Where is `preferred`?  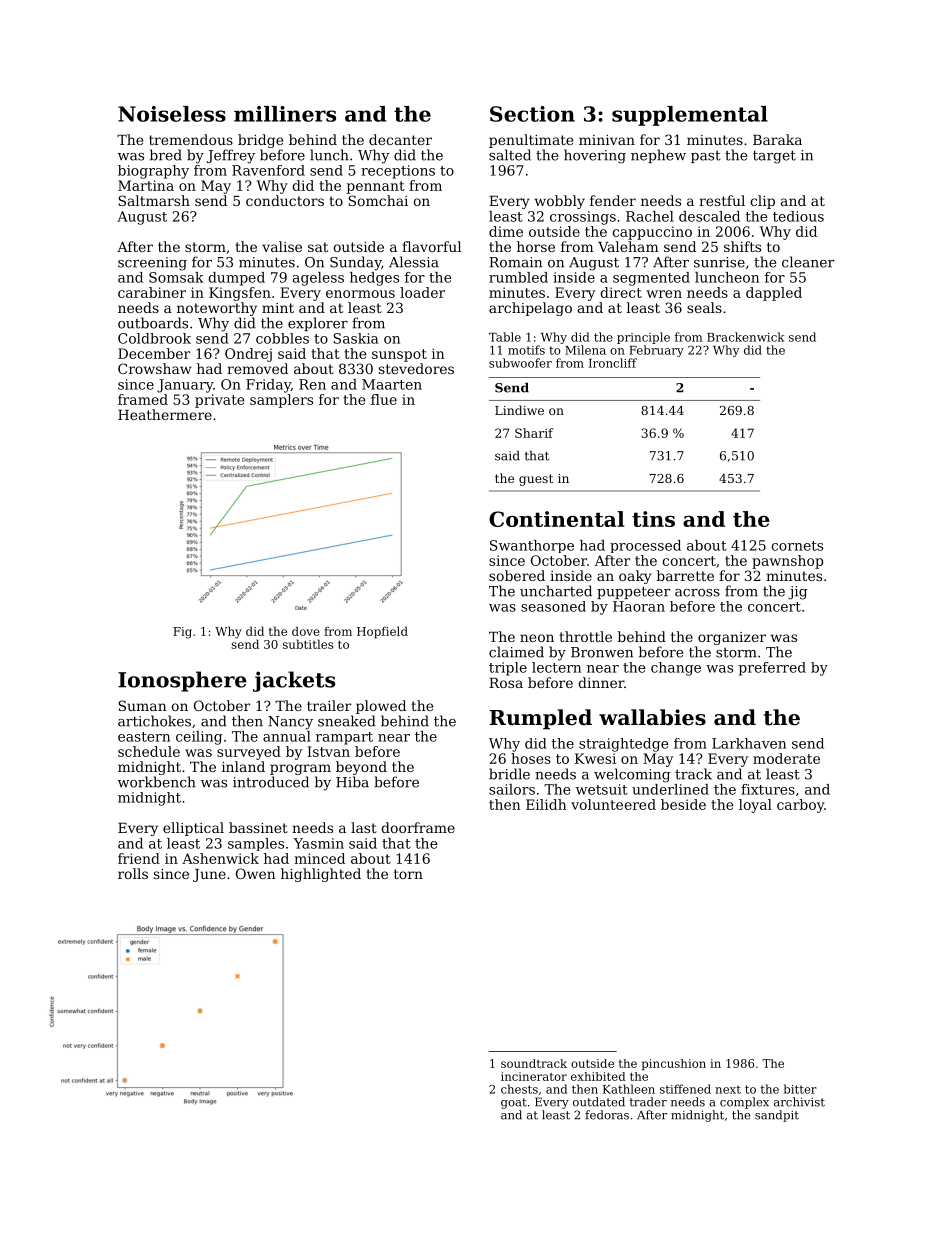
preferred is located at coordinates (772, 669).
